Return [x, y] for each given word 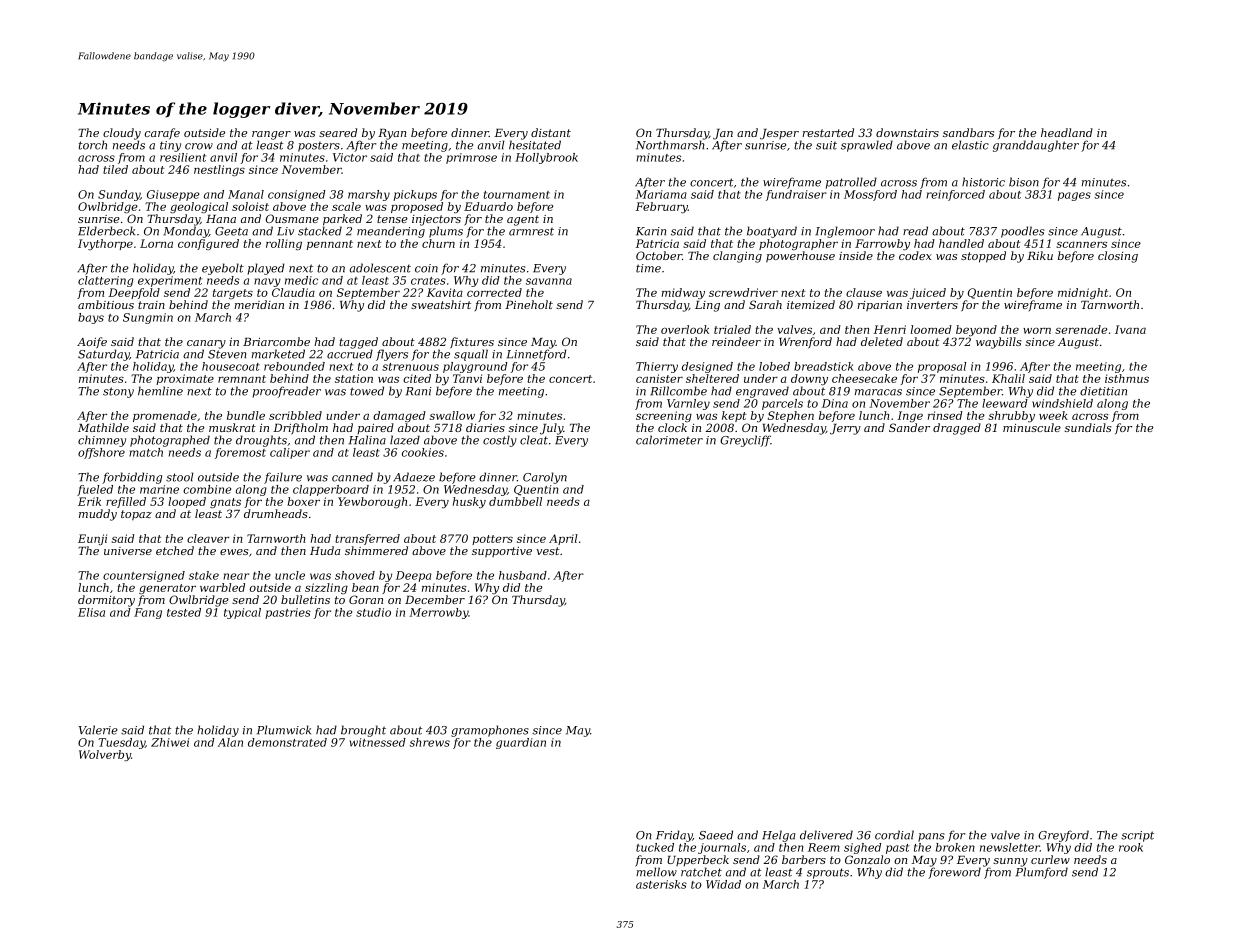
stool [179, 477]
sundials [1088, 427]
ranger [271, 135]
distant [551, 132]
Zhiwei [170, 742]
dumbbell [515, 501]
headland [1067, 132]
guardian [521, 743]
